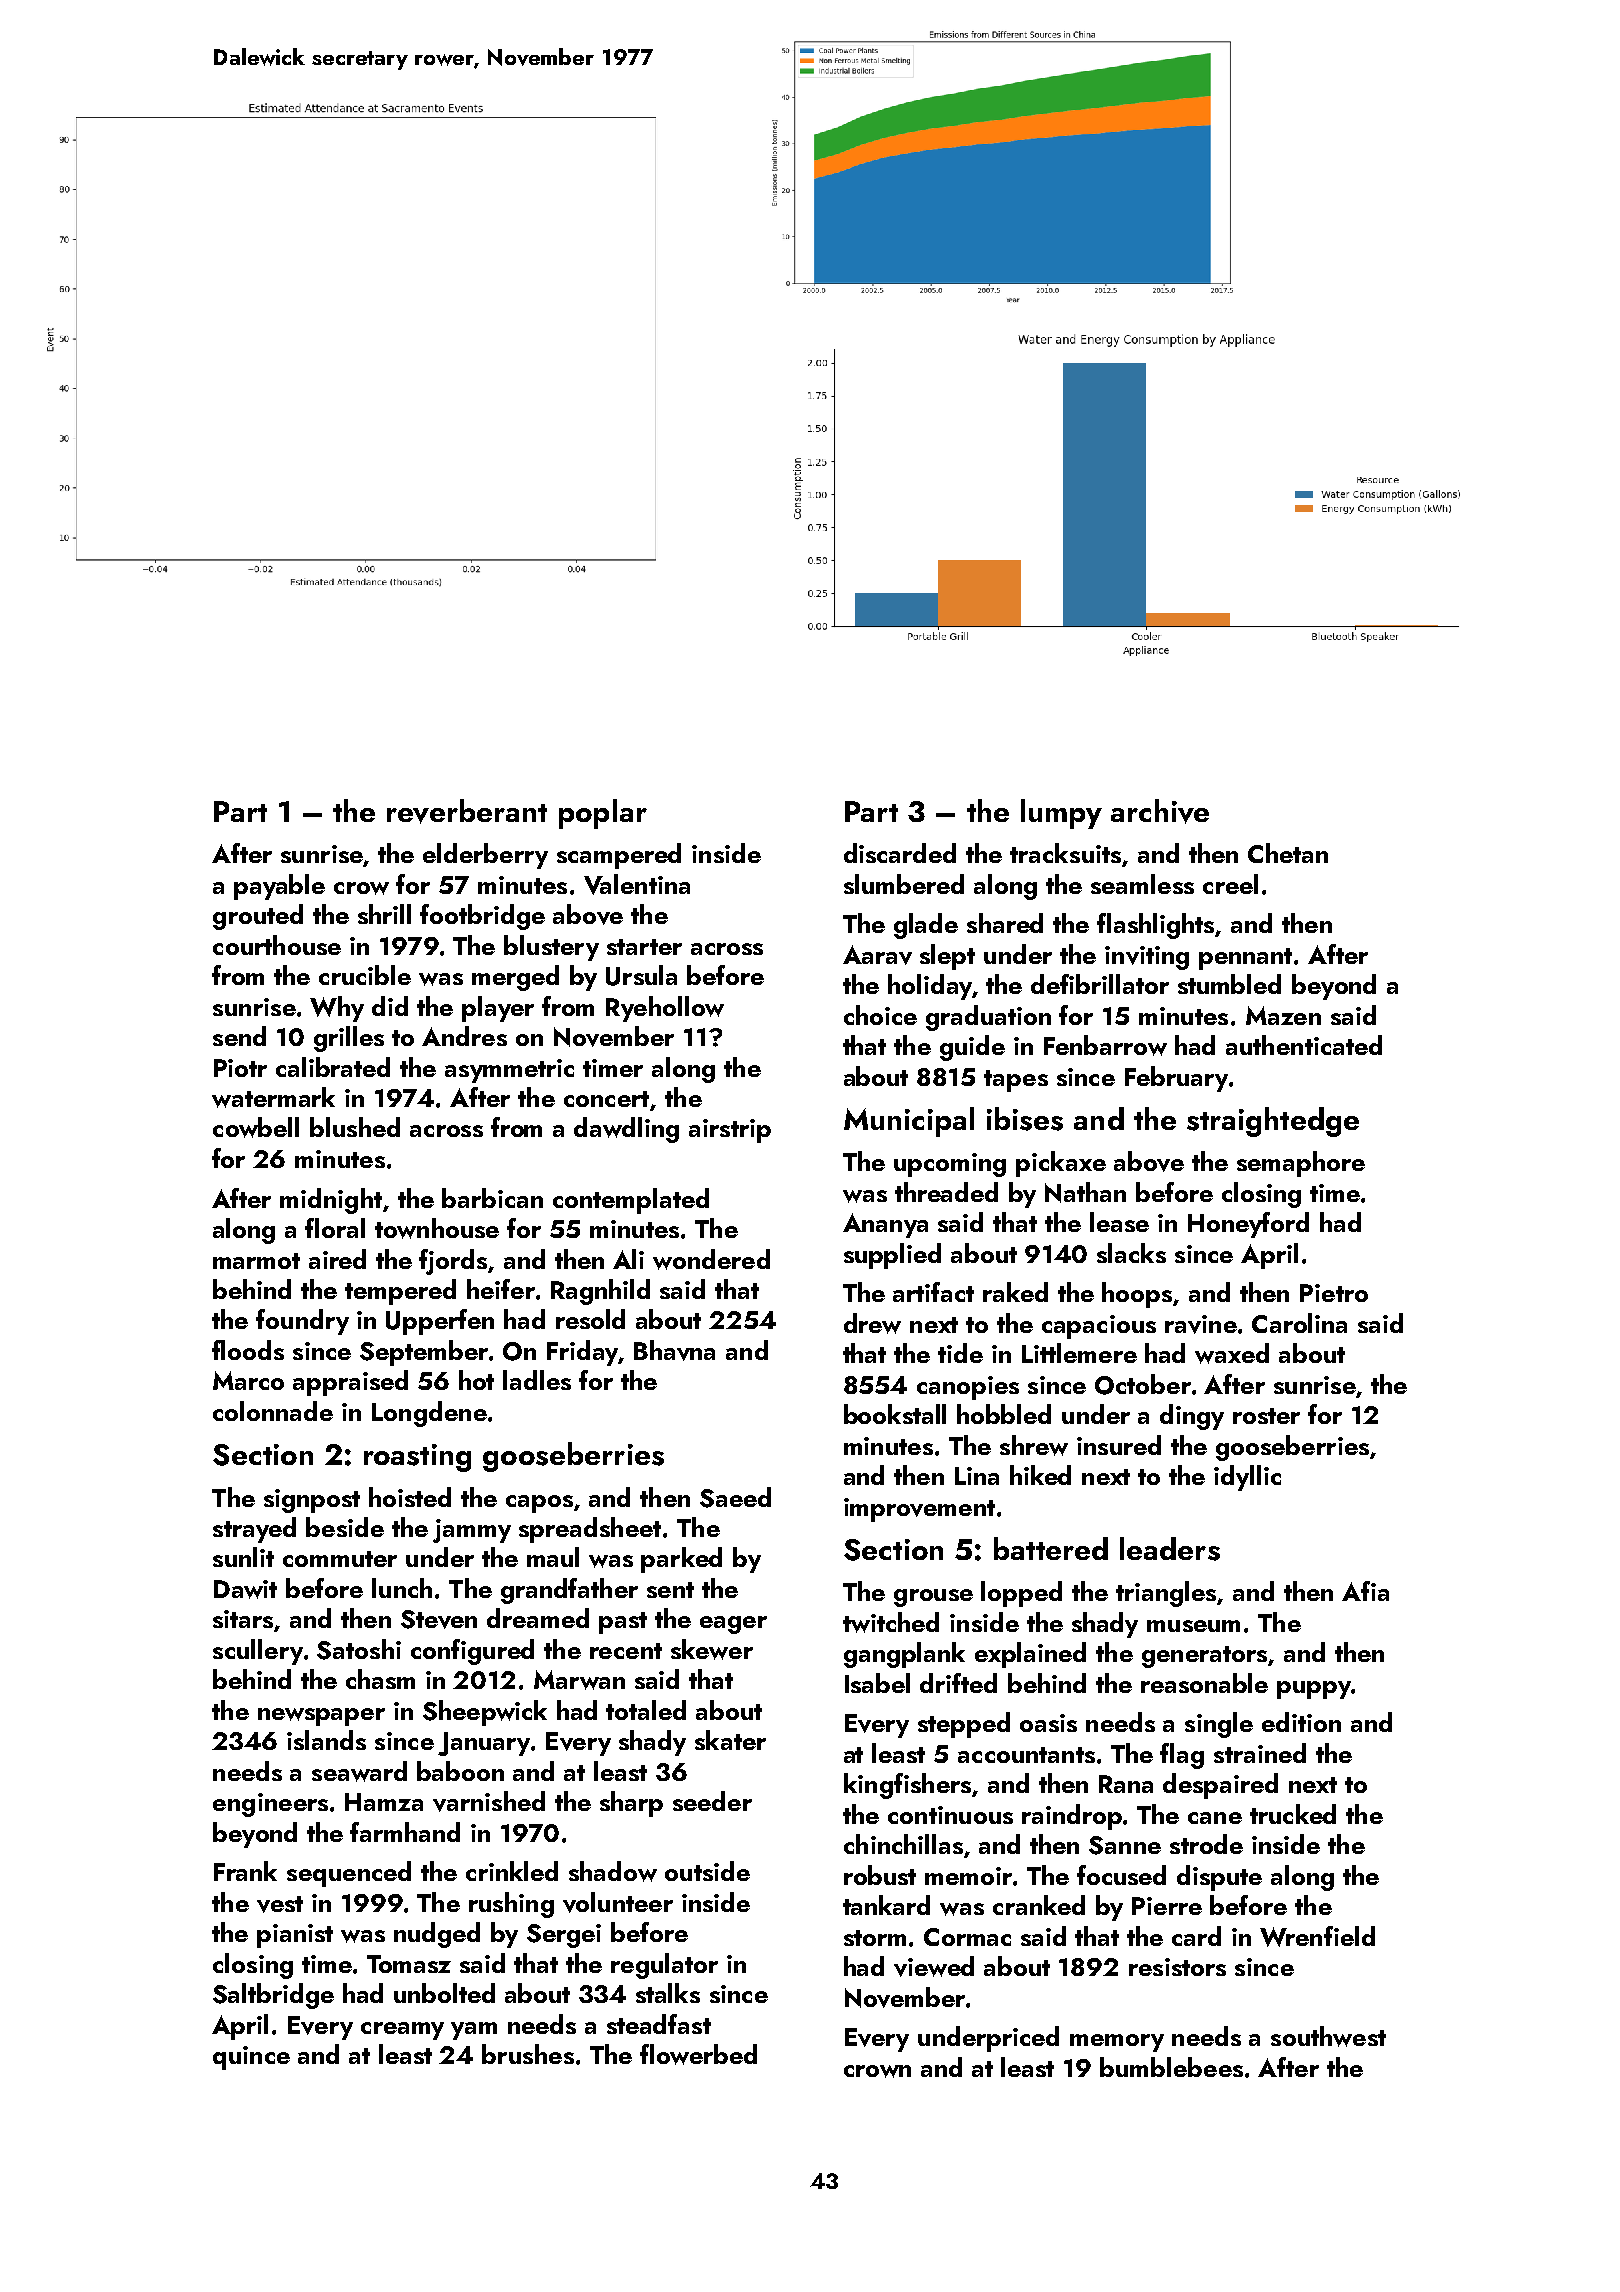 The width and height of the page is (1620, 2292). Describe the element at coordinates (1061, 814) in the page. I see `lumpy` at that location.
